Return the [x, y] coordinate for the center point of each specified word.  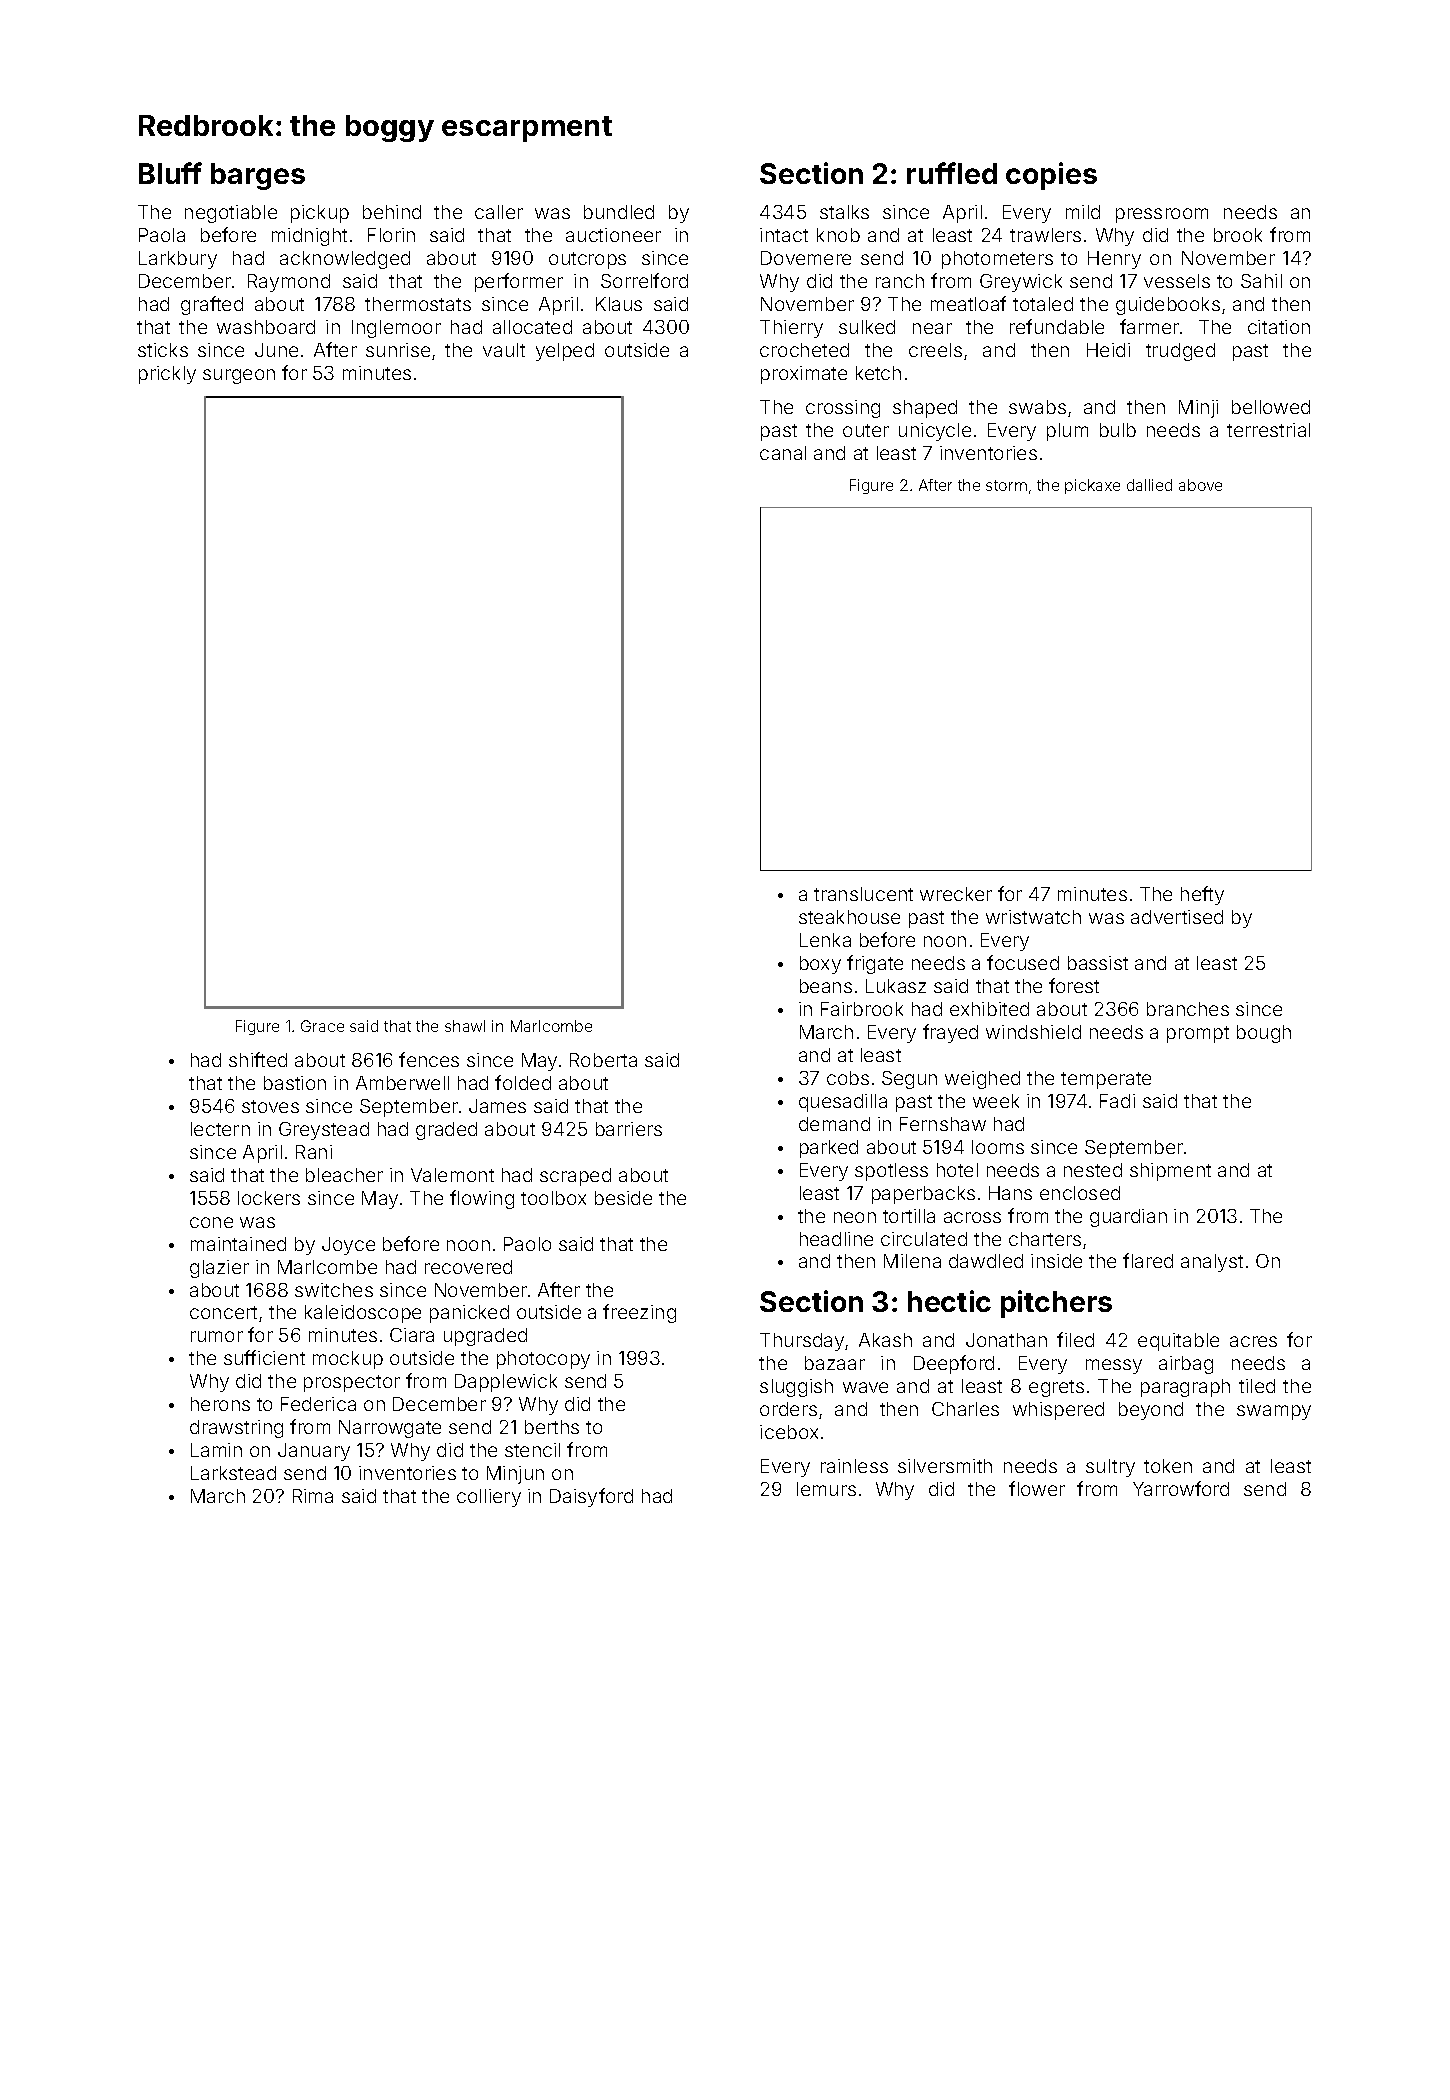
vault [504, 350]
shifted [258, 1059]
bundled [619, 212]
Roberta [603, 1060]
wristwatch [1033, 917]
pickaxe [1092, 486]
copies [1051, 176]
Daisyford [591, 1497]
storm [1006, 485]
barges [258, 176]
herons [220, 1404]
